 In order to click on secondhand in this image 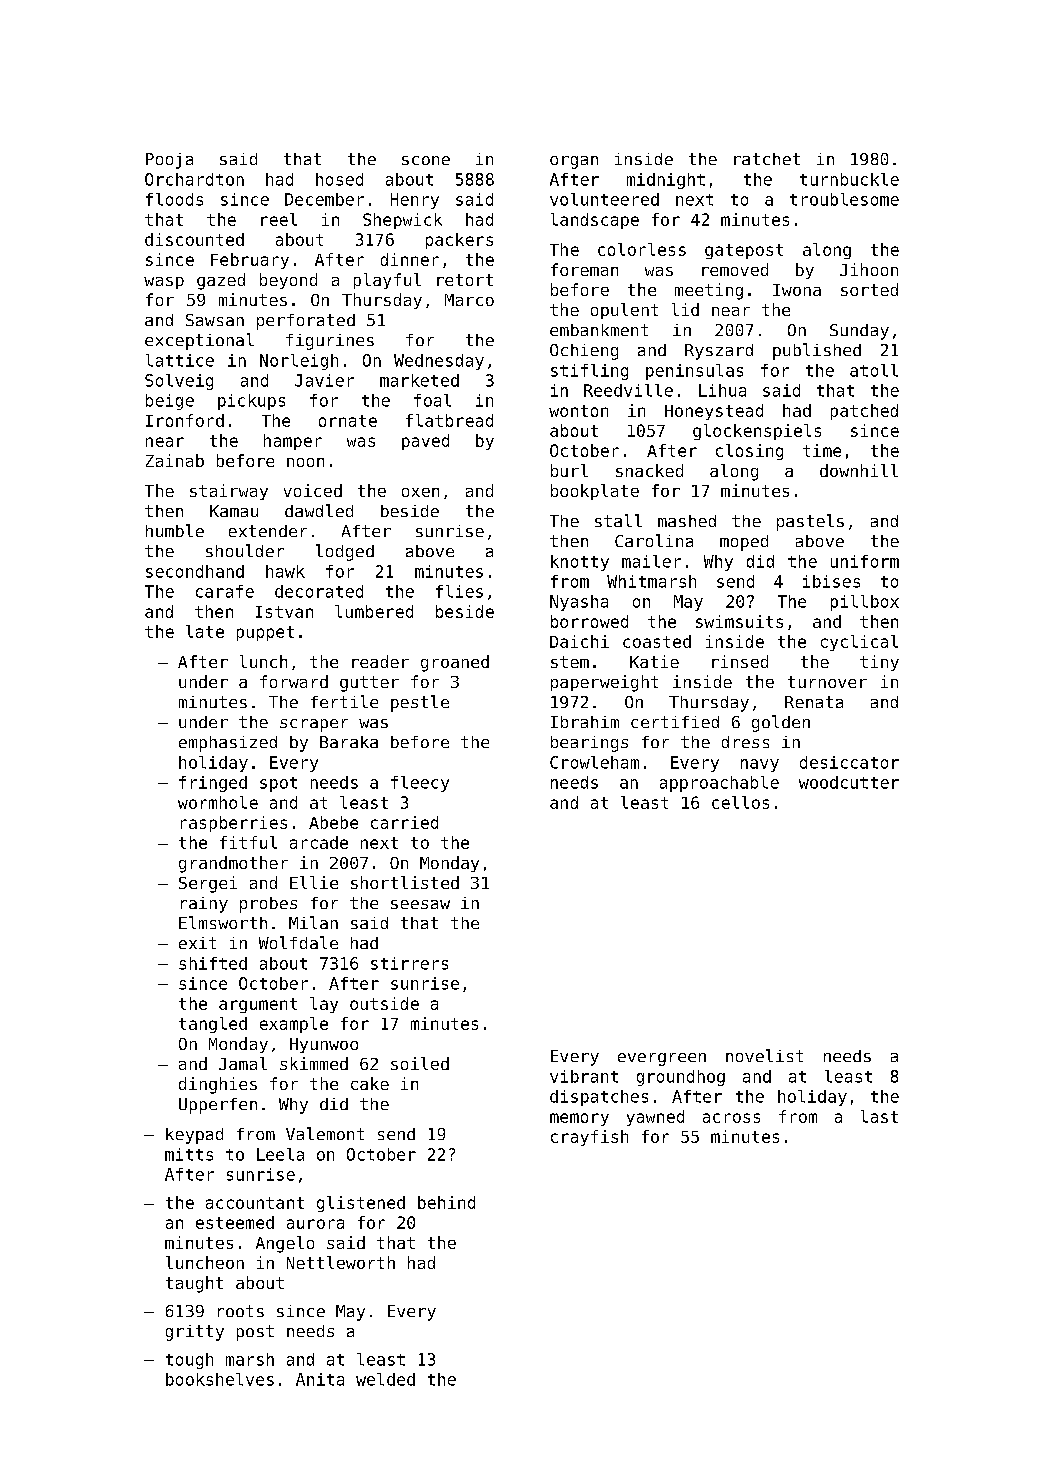, I will do `click(195, 571)`.
